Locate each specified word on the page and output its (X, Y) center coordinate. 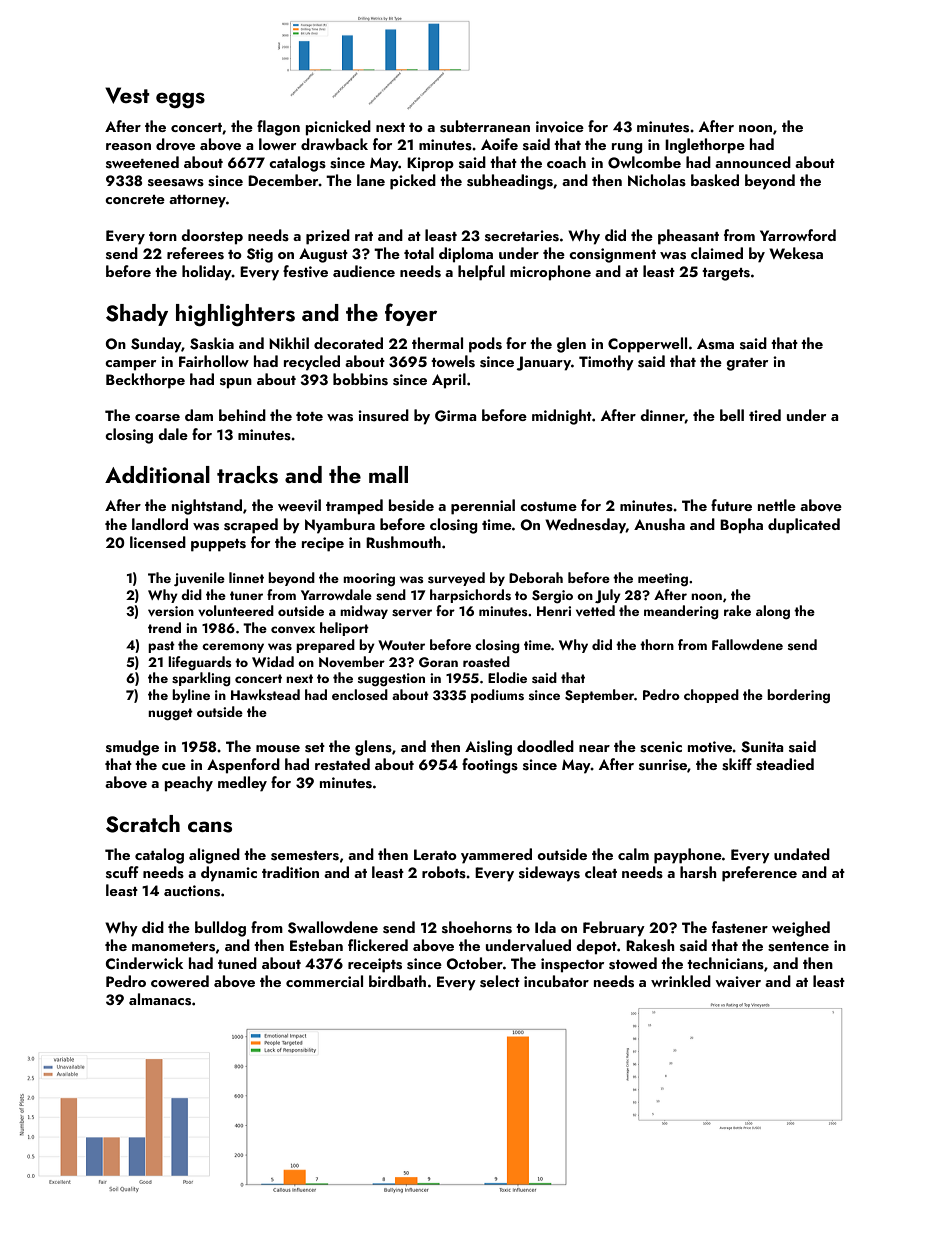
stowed (633, 963)
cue (174, 766)
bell (732, 415)
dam (199, 415)
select (500, 981)
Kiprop (430, 164)
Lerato (435, 854)
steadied (785, 764)
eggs (180, 100)
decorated (348, 343)
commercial (324, 981)
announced (753, 162)
